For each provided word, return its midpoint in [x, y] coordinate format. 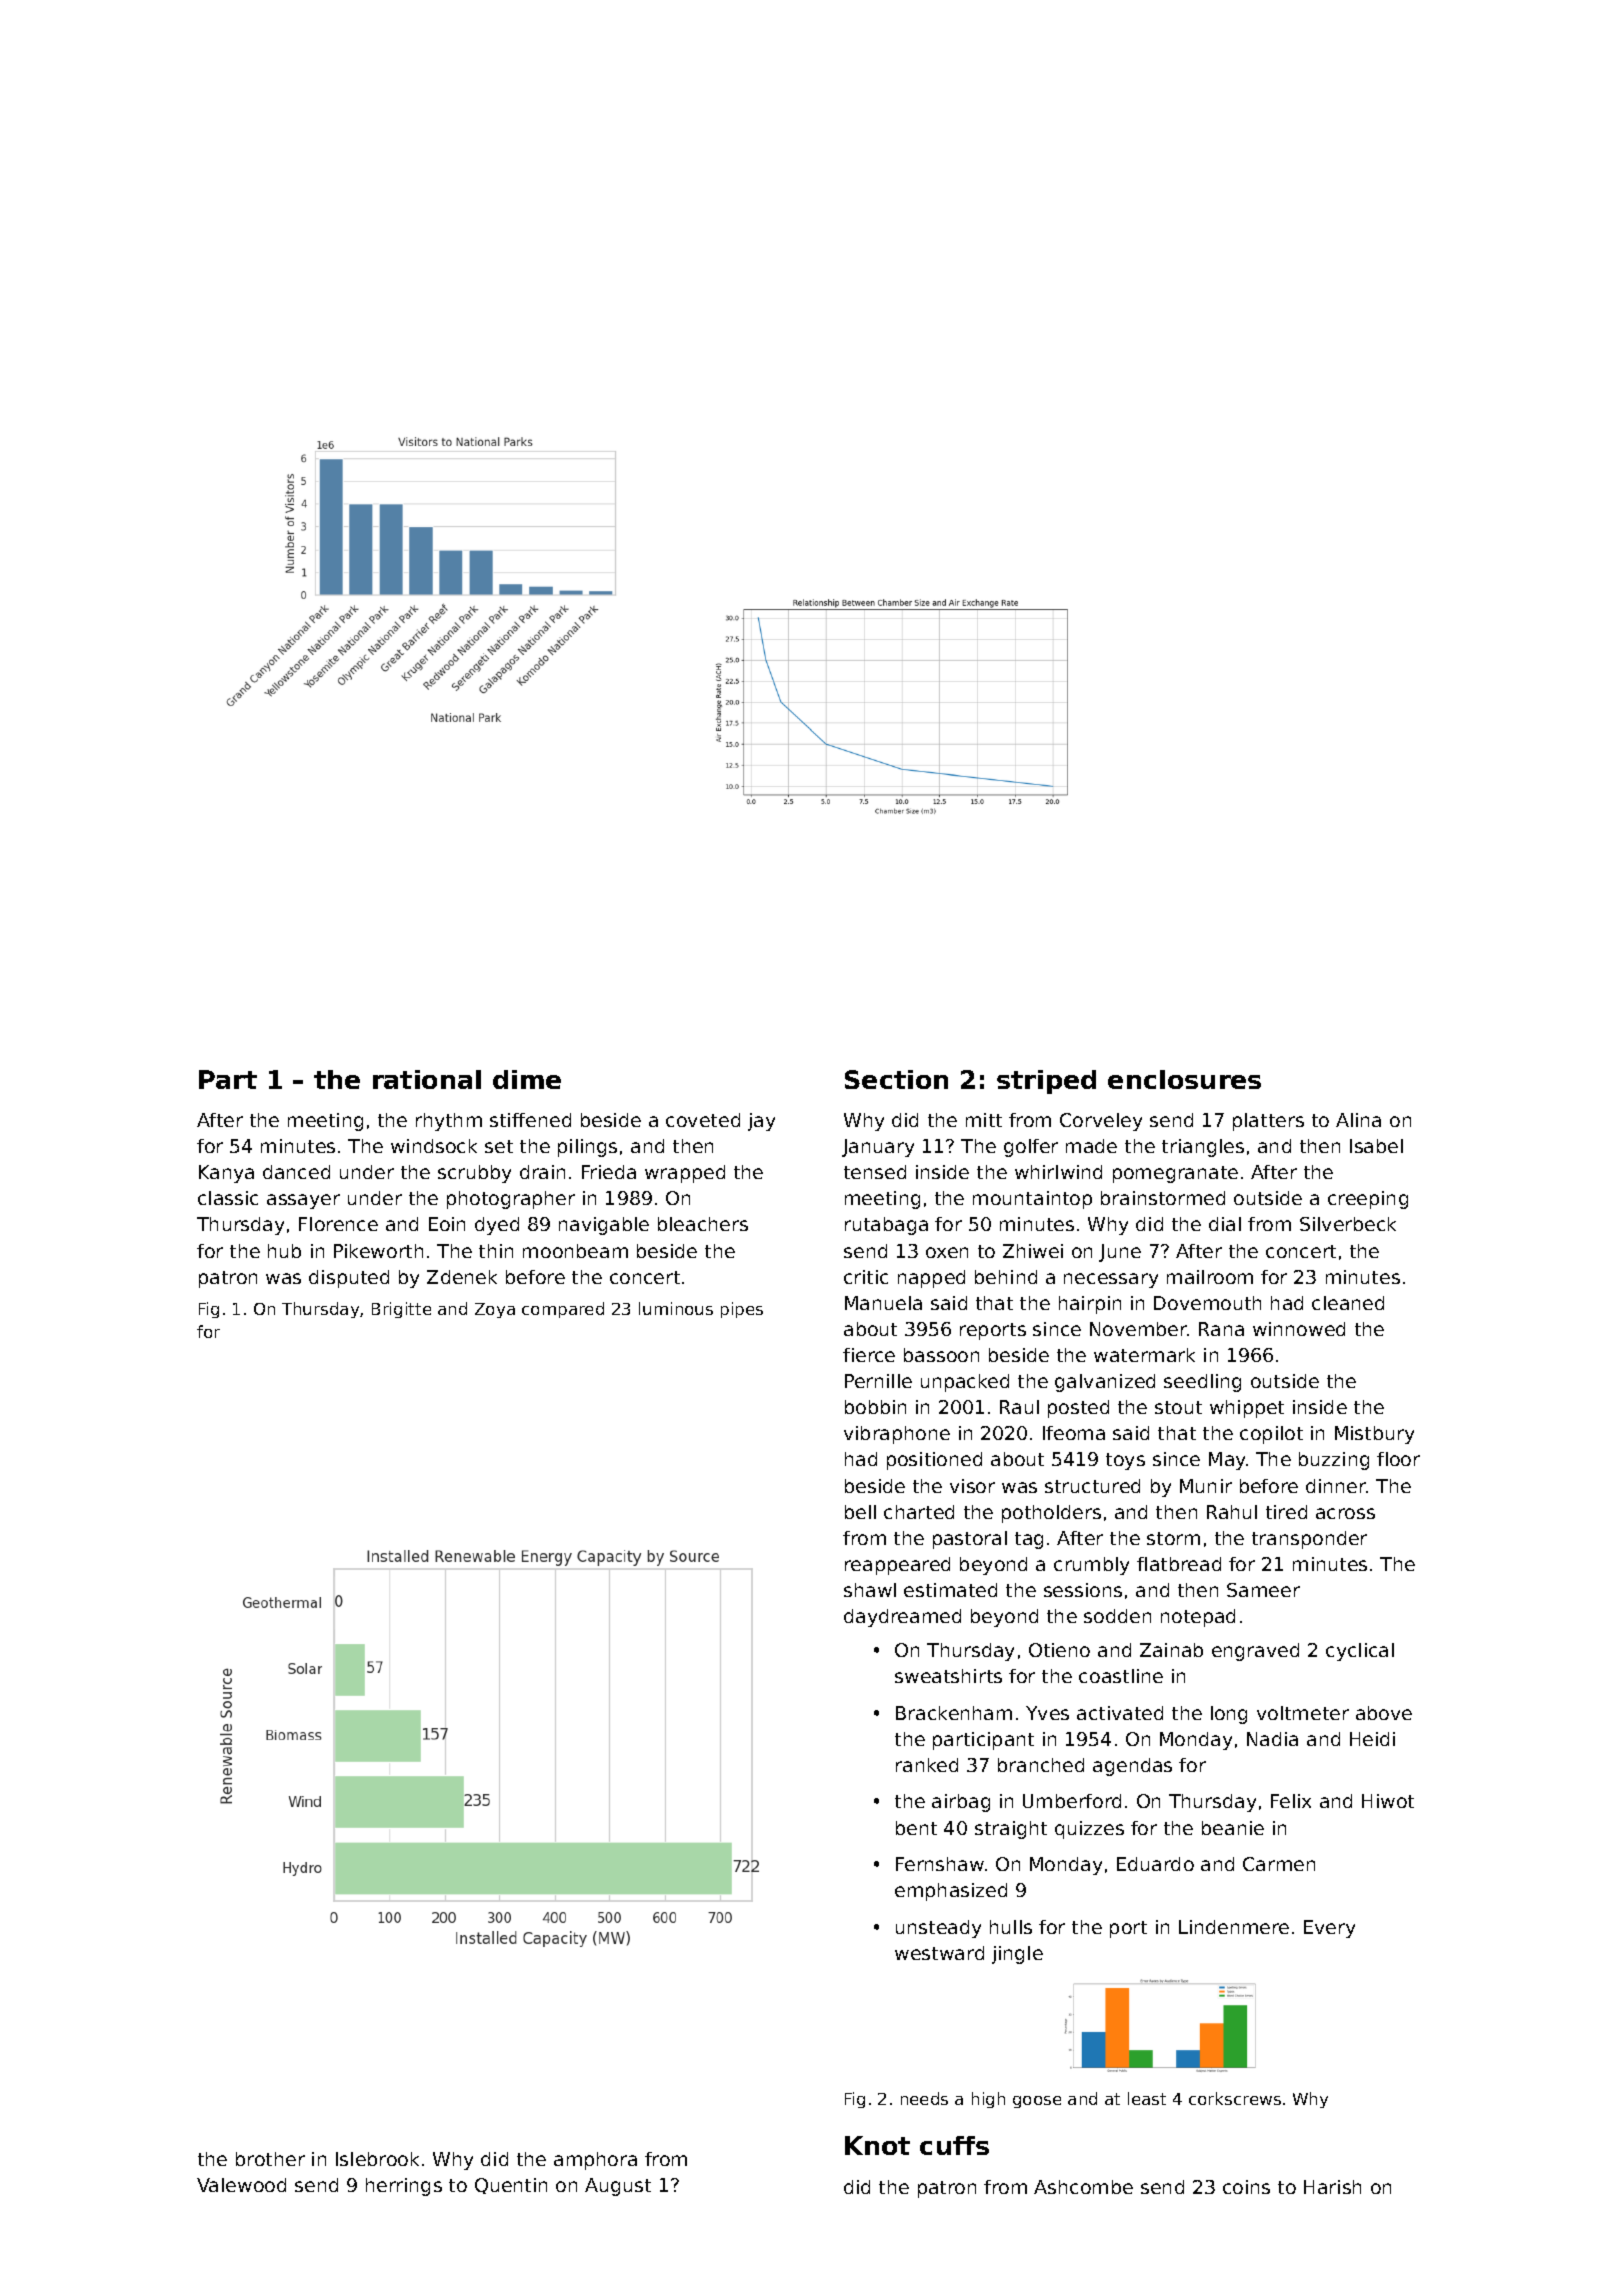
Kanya [226, 1174]
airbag [961, 1803]
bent [916, 1828]
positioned [934, 1461]
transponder [1309, 1540]
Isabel [1376, 1146]
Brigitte [401, 1310]
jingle [1017, 1955]
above [1384, 1713]
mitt [984, 1120]
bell [860, 1512]
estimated [950, 1590]
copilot [1271, 1435]
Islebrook [377, 2159]
